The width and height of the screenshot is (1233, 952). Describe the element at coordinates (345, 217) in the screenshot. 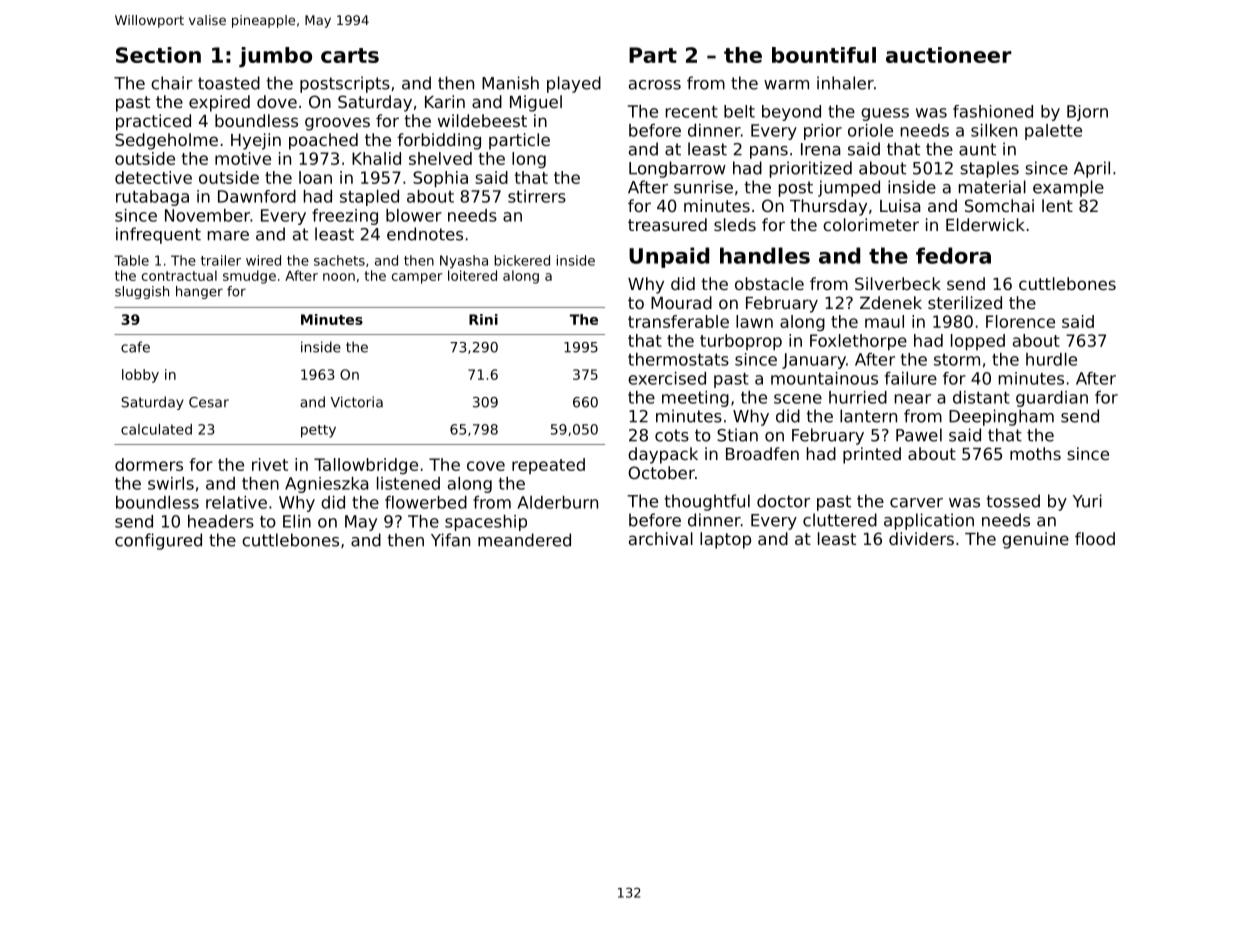

I see `freezing` at that location.
